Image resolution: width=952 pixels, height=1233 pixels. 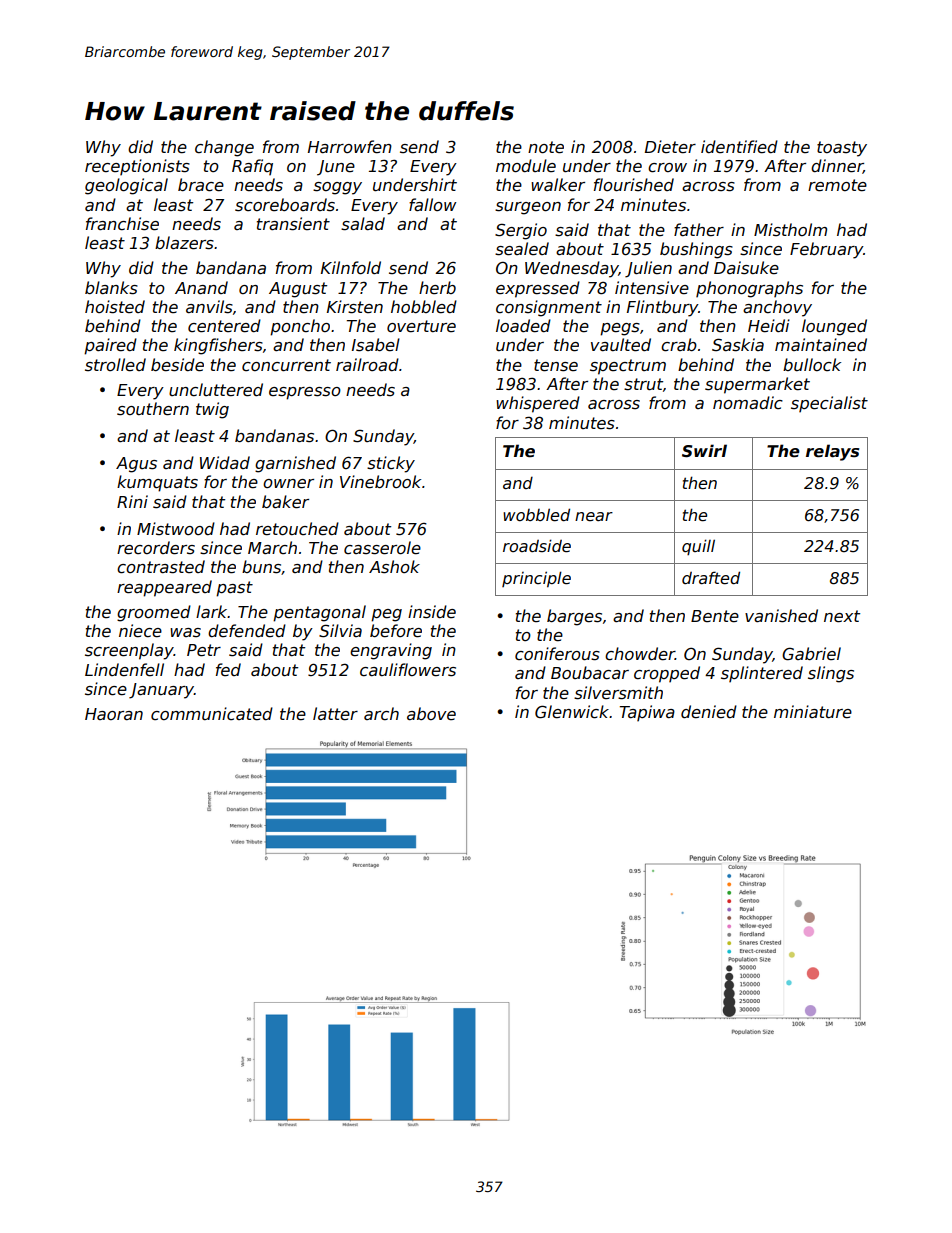 I want to click on lounged, so click(x=834, y=327).
